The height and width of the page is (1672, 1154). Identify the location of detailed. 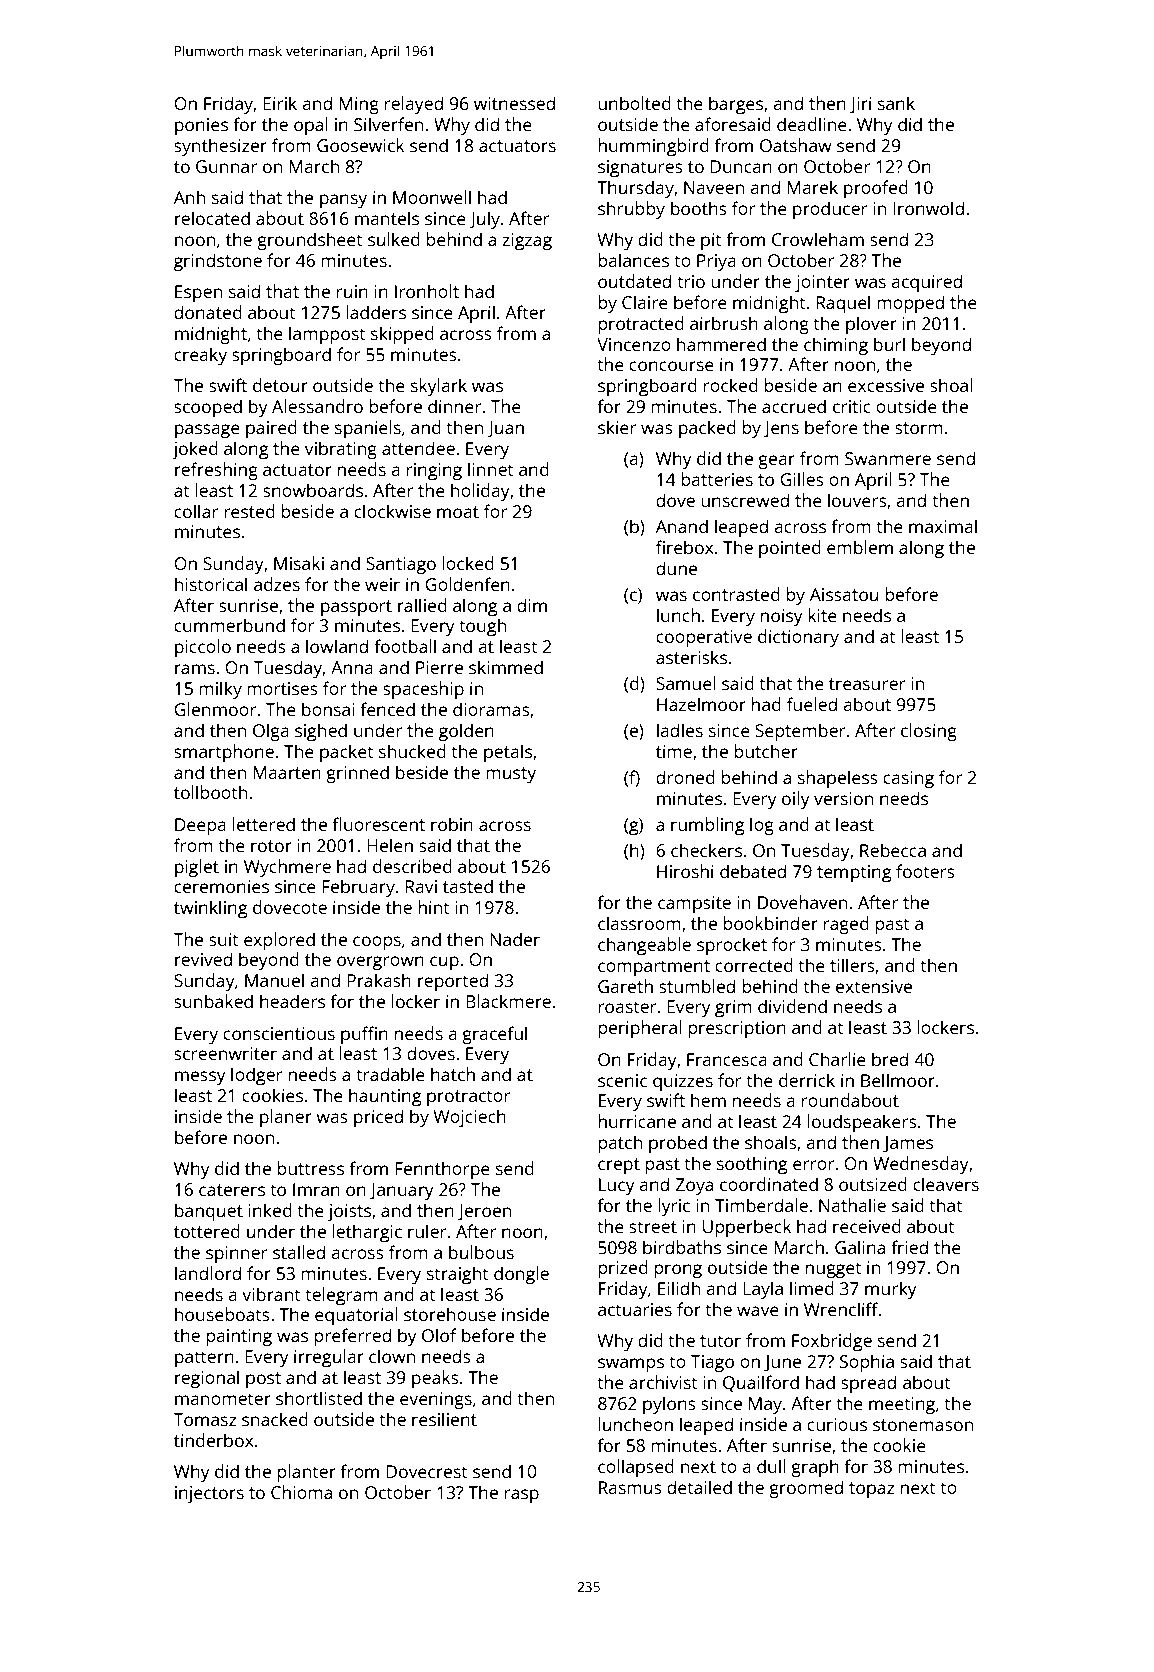
(699, 1487).
